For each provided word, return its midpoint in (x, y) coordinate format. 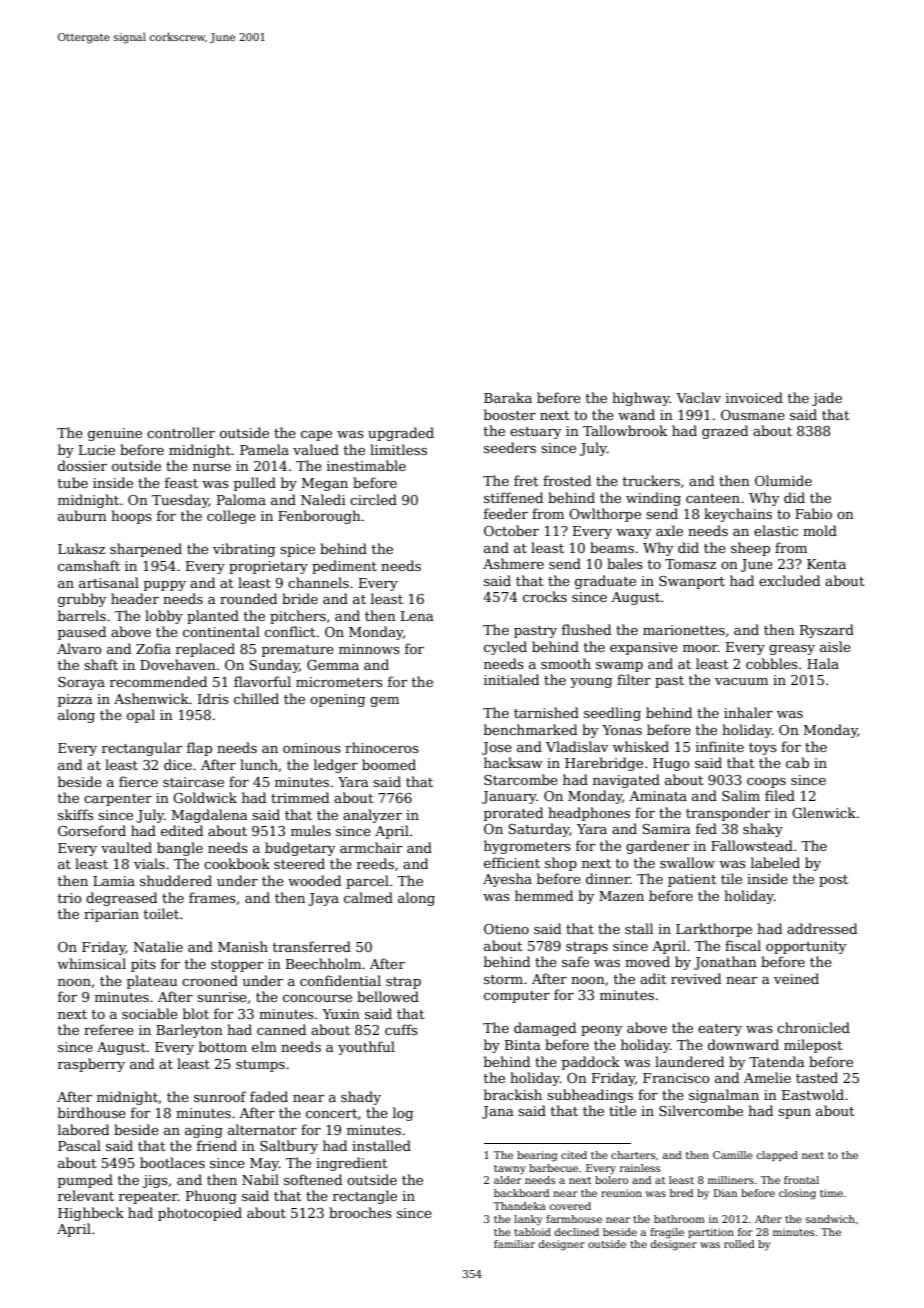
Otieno (506, 929)
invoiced (754, 397)
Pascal (79, 1145)
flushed (586, 629)
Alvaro (79, 648)
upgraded (401, 434)
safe (575, 961)
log (403, 1114)
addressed (822, 928)
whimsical (91, 963)
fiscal (743, 945)
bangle (180, 849)
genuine (115, 434)
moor (700, 648)
